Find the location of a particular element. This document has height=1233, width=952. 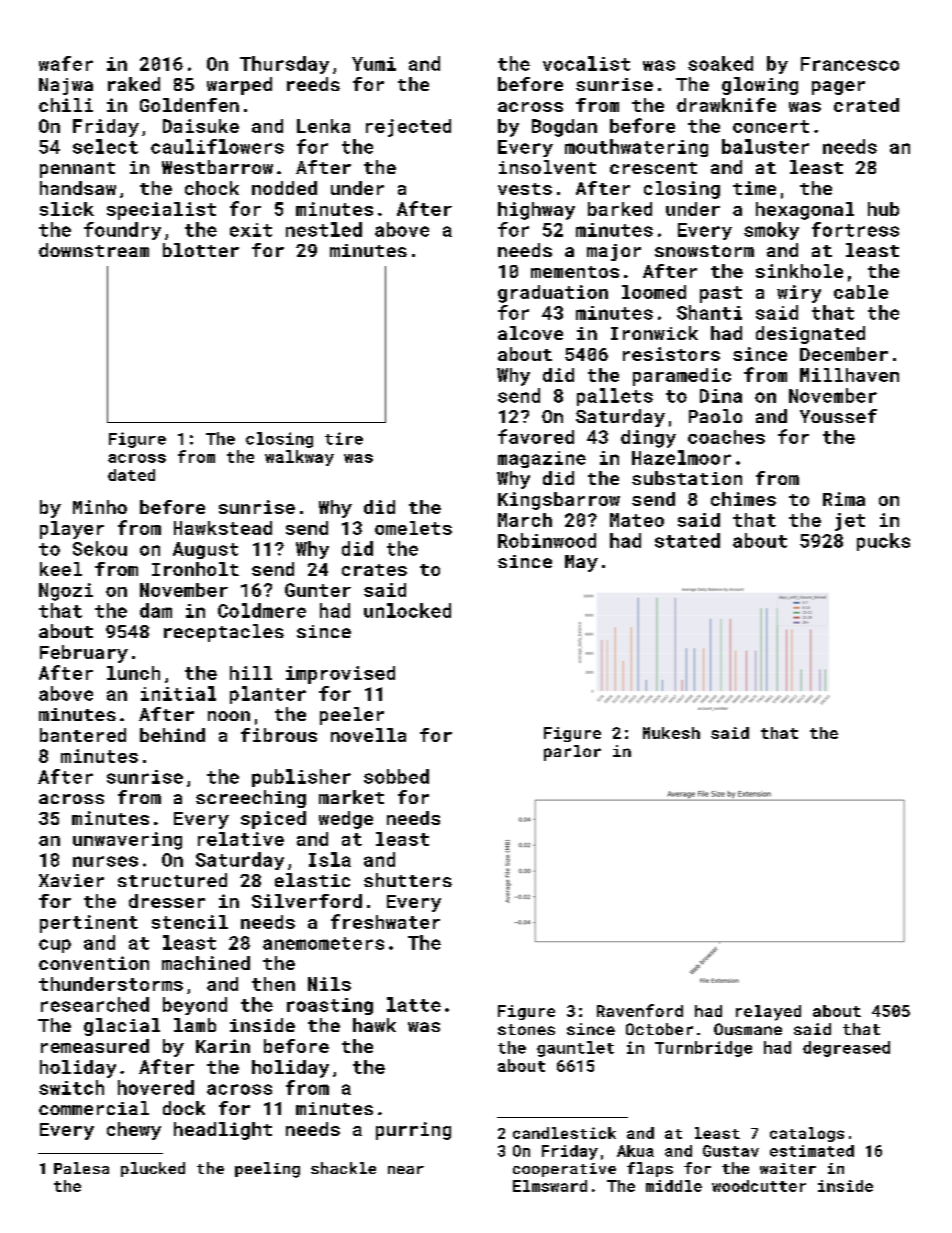

Robinwood is located at coordinates (547, 540).
